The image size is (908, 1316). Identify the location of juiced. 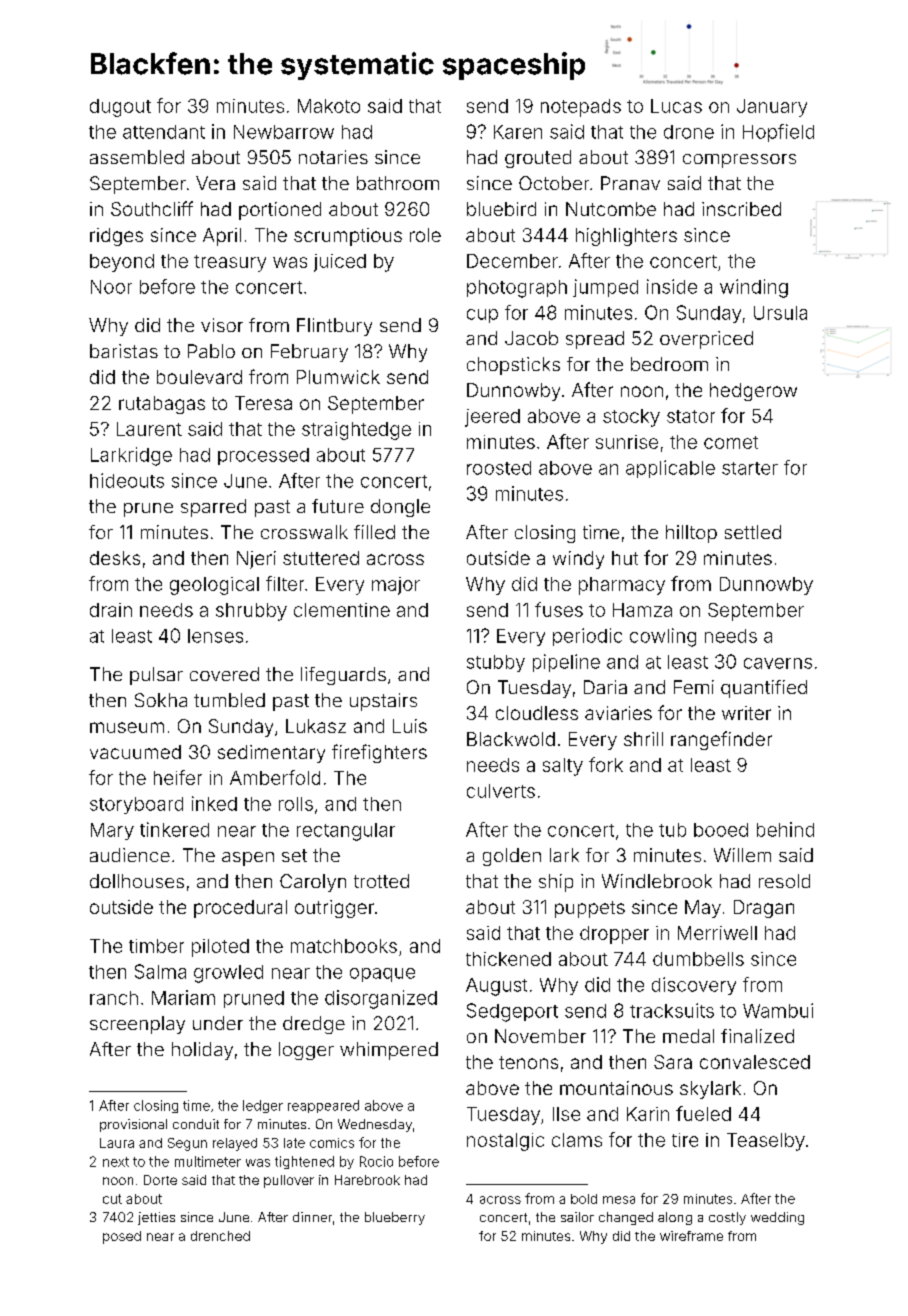
(340, 263).
